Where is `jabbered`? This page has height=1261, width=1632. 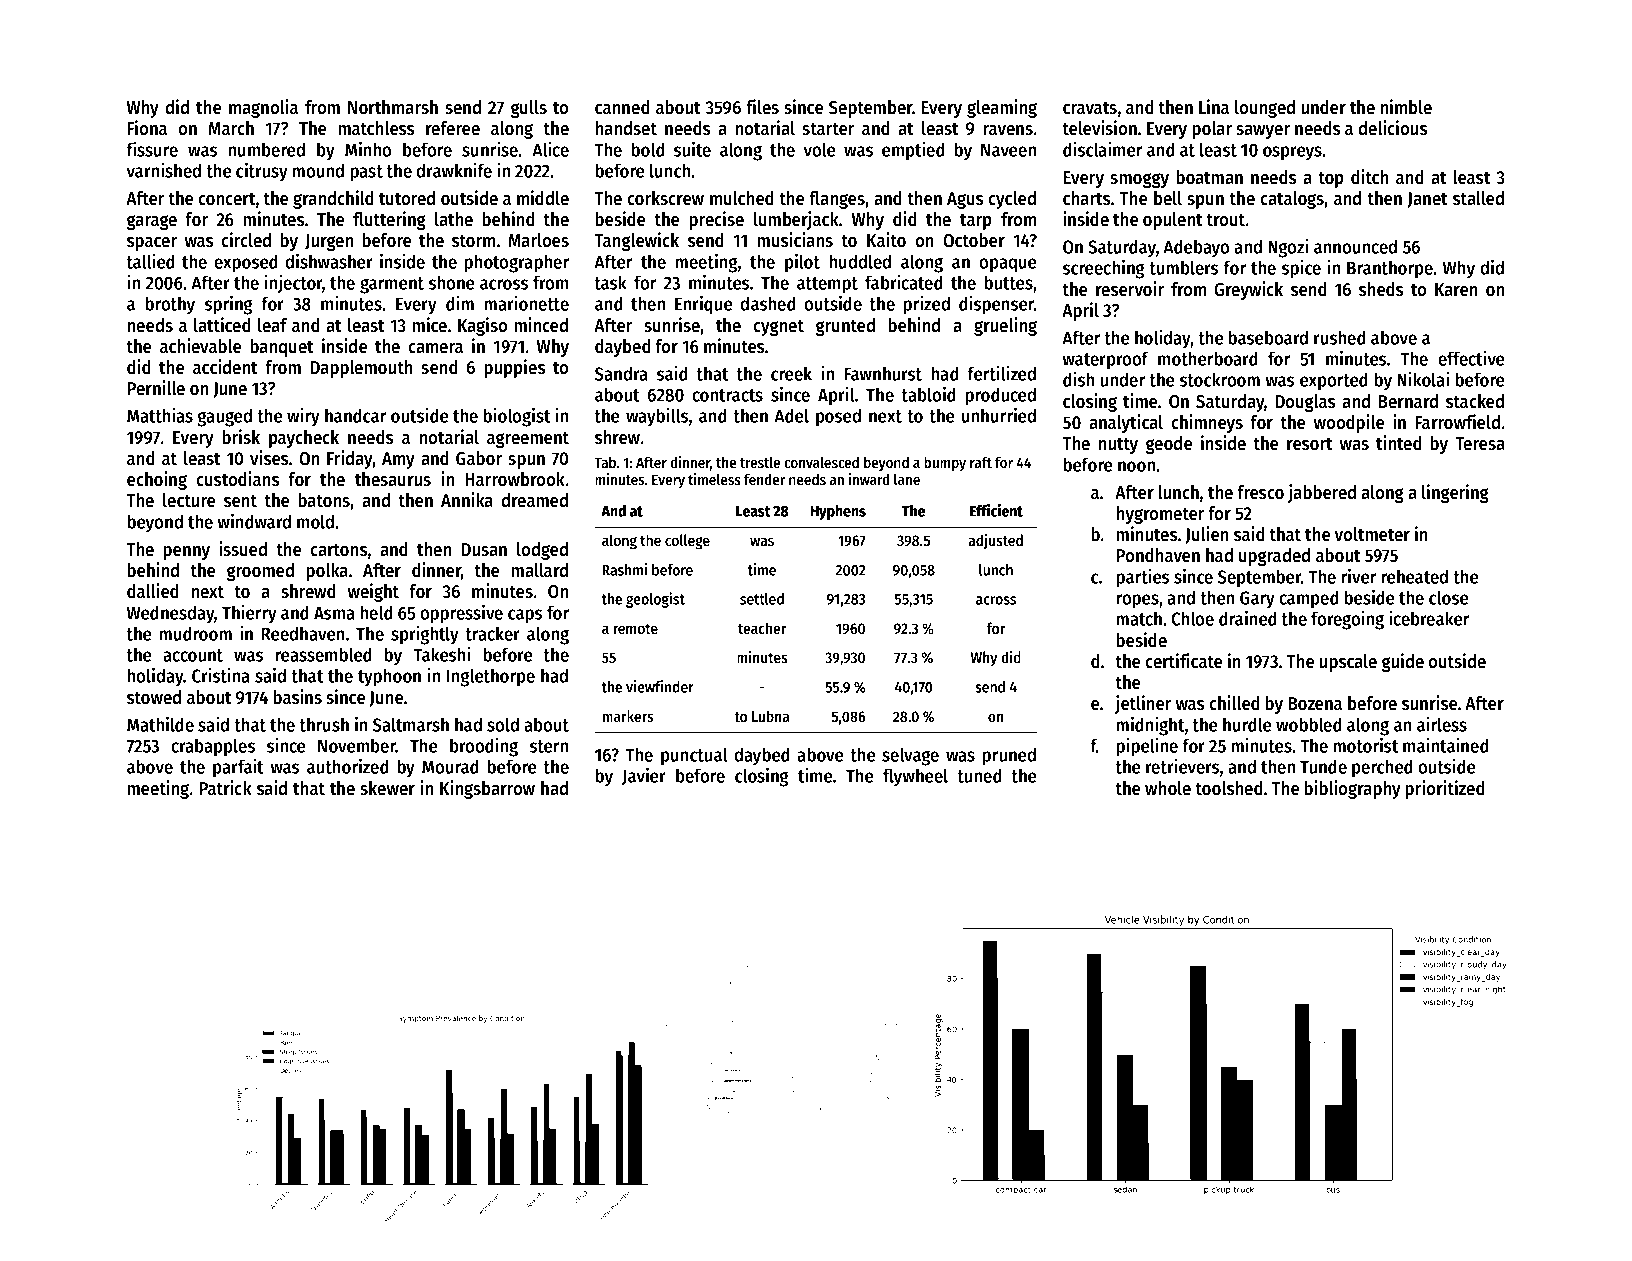 jabbered is located at coordinates (1322, 493).
